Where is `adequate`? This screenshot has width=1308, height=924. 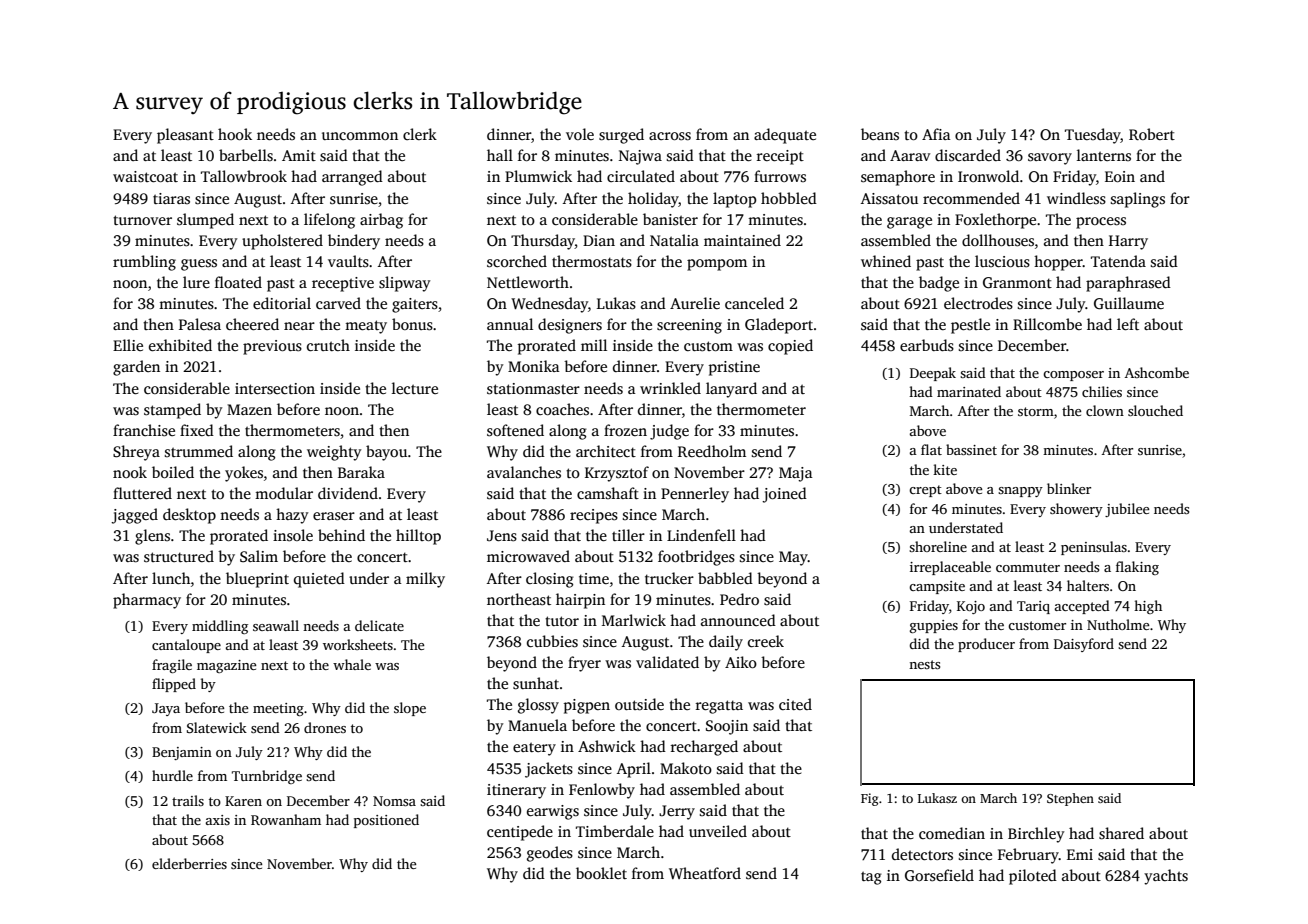 adequate is located at coordinates (785, 136).
